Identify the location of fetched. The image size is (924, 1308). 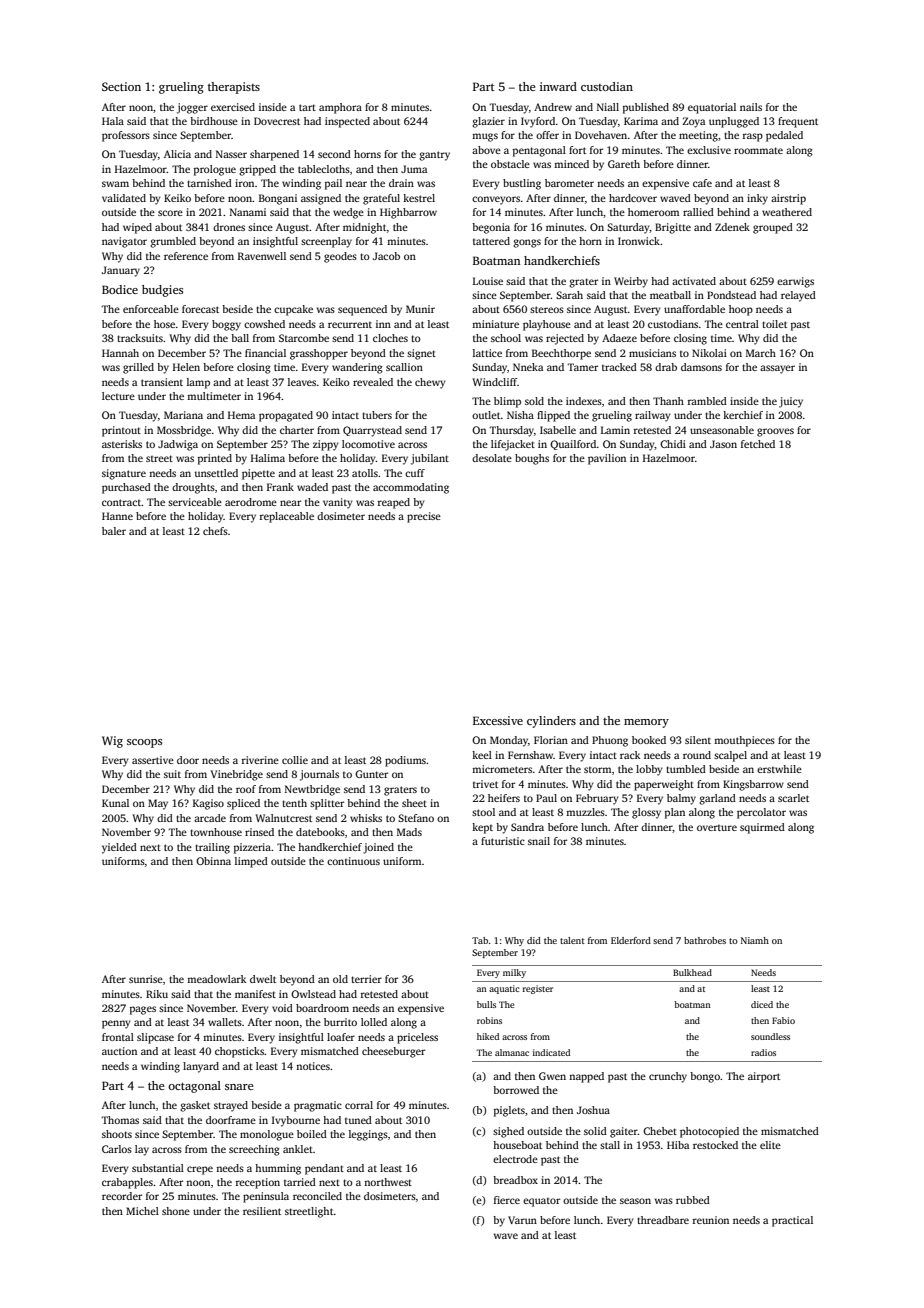
(758, 444).
